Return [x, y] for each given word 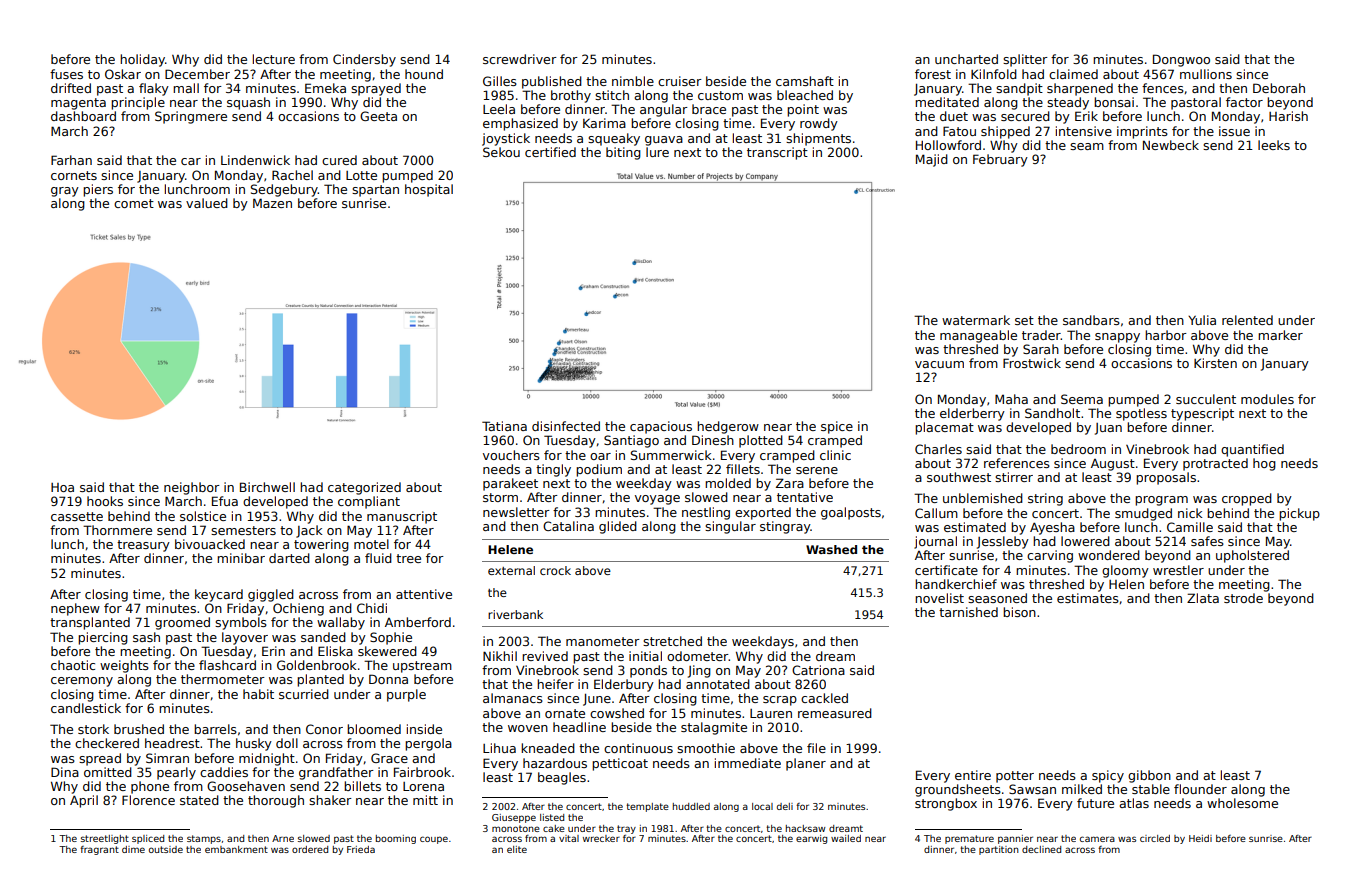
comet [134, 203]
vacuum [939, 364]
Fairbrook [422, 772]
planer [806, 764]
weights [124, 666]
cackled [824, 698]
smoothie [706, 748]
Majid [932, 160]
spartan [375, 191]
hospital [429, 190]
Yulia [1202, 320]
